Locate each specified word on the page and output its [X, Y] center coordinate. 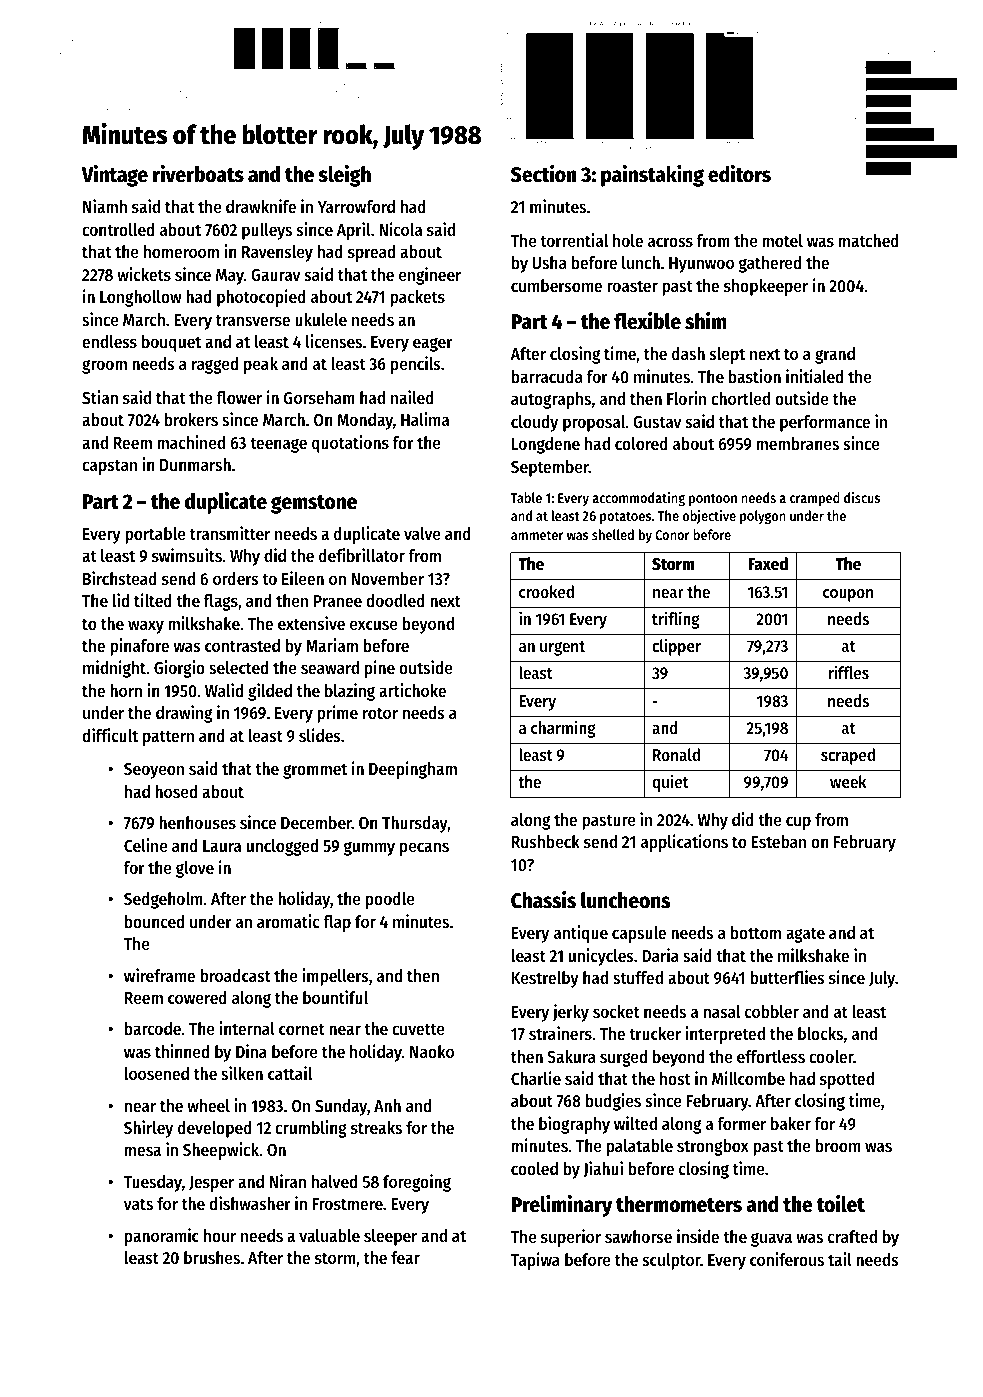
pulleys [267, 231]
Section [543, 174]
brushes [212, 1257]
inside [698, 1236]
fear [405, 1257]
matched [869, 240]
